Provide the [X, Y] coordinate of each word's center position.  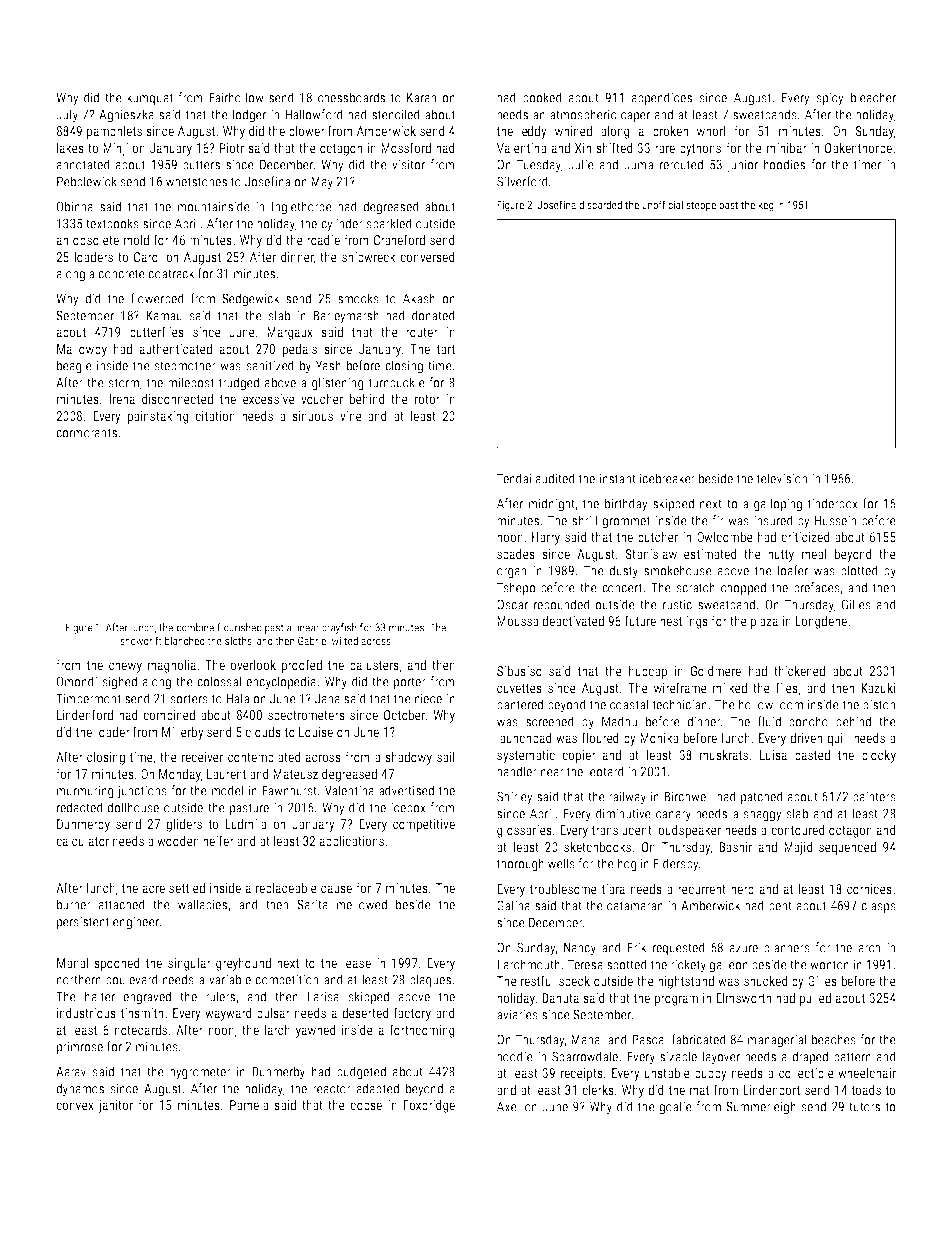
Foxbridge [429, 1106]
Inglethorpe [302, 208]
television [781, 478]
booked [542, 97]
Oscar [512, 604]
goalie [675, 1108]
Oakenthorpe [858, 149]
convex [75, 1106]
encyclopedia [281, 683]
